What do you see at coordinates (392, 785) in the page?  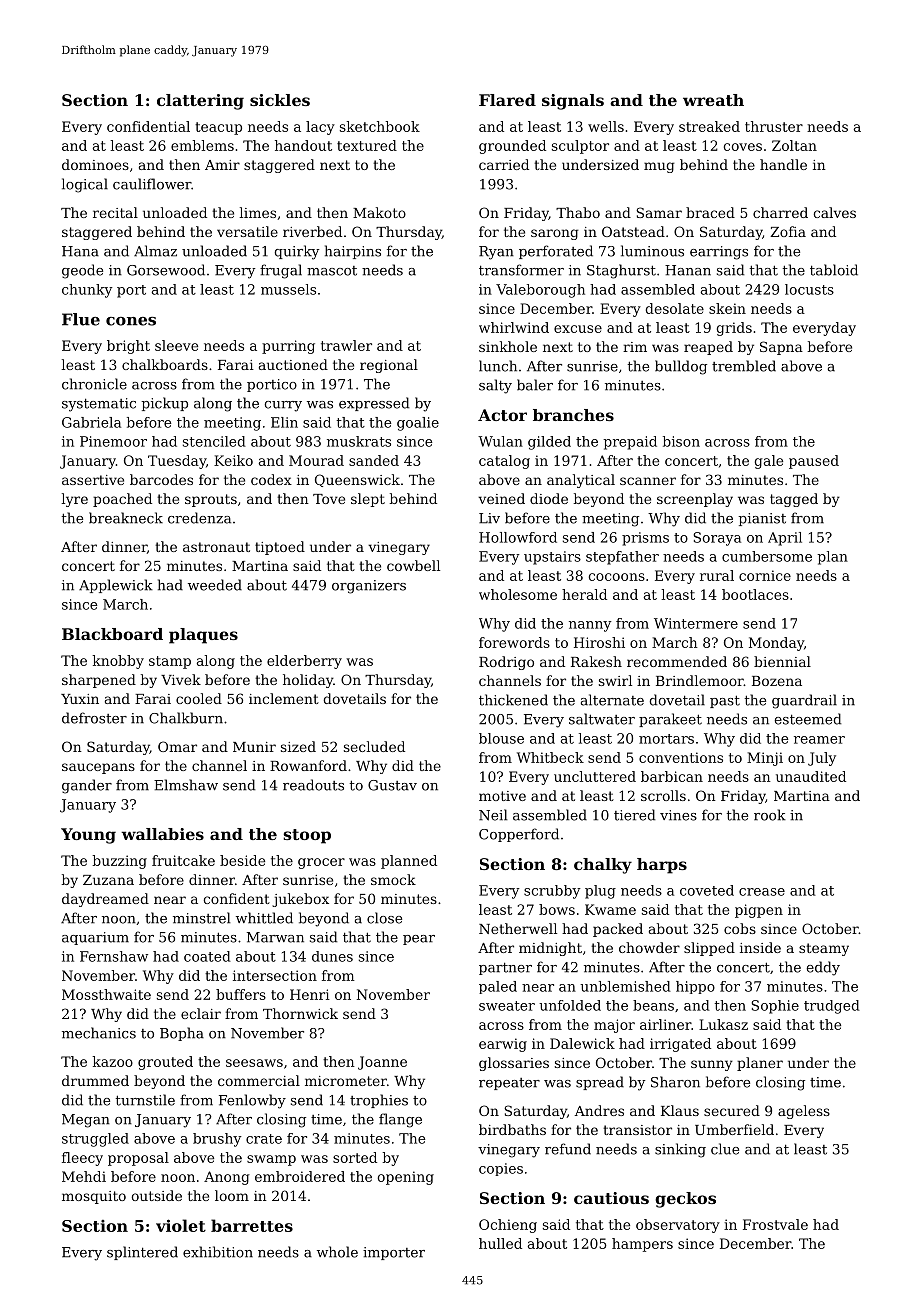 I see `Gustav` at bounding box center [392, 785].
